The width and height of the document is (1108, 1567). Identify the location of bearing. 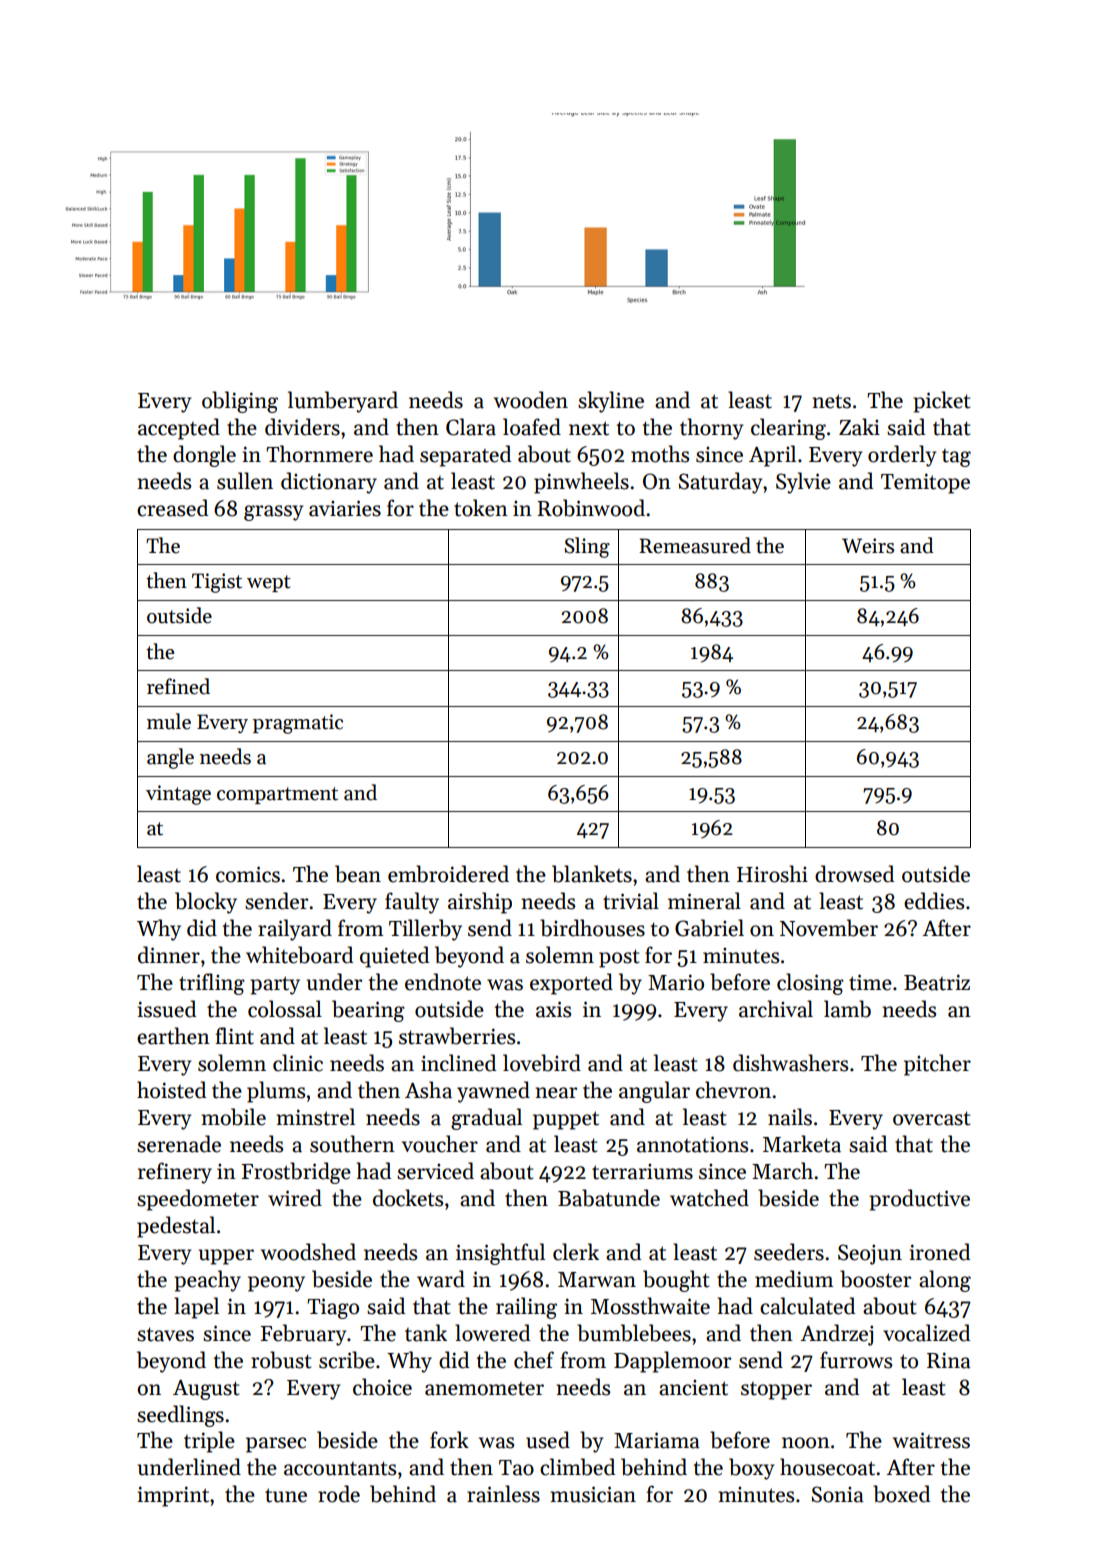
(368, 1011).
